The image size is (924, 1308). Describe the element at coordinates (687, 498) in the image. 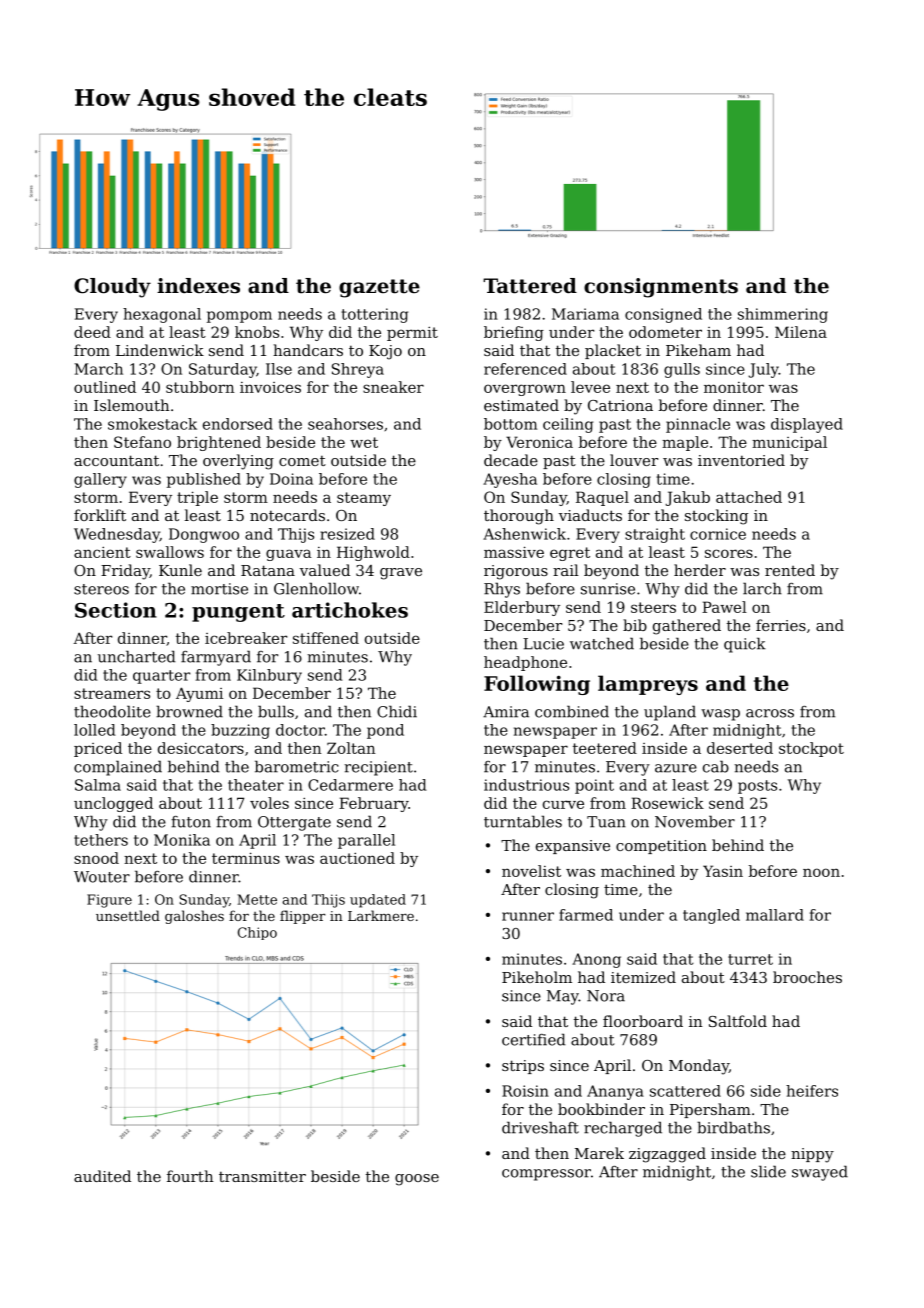

I see `Jakub` at that location.
